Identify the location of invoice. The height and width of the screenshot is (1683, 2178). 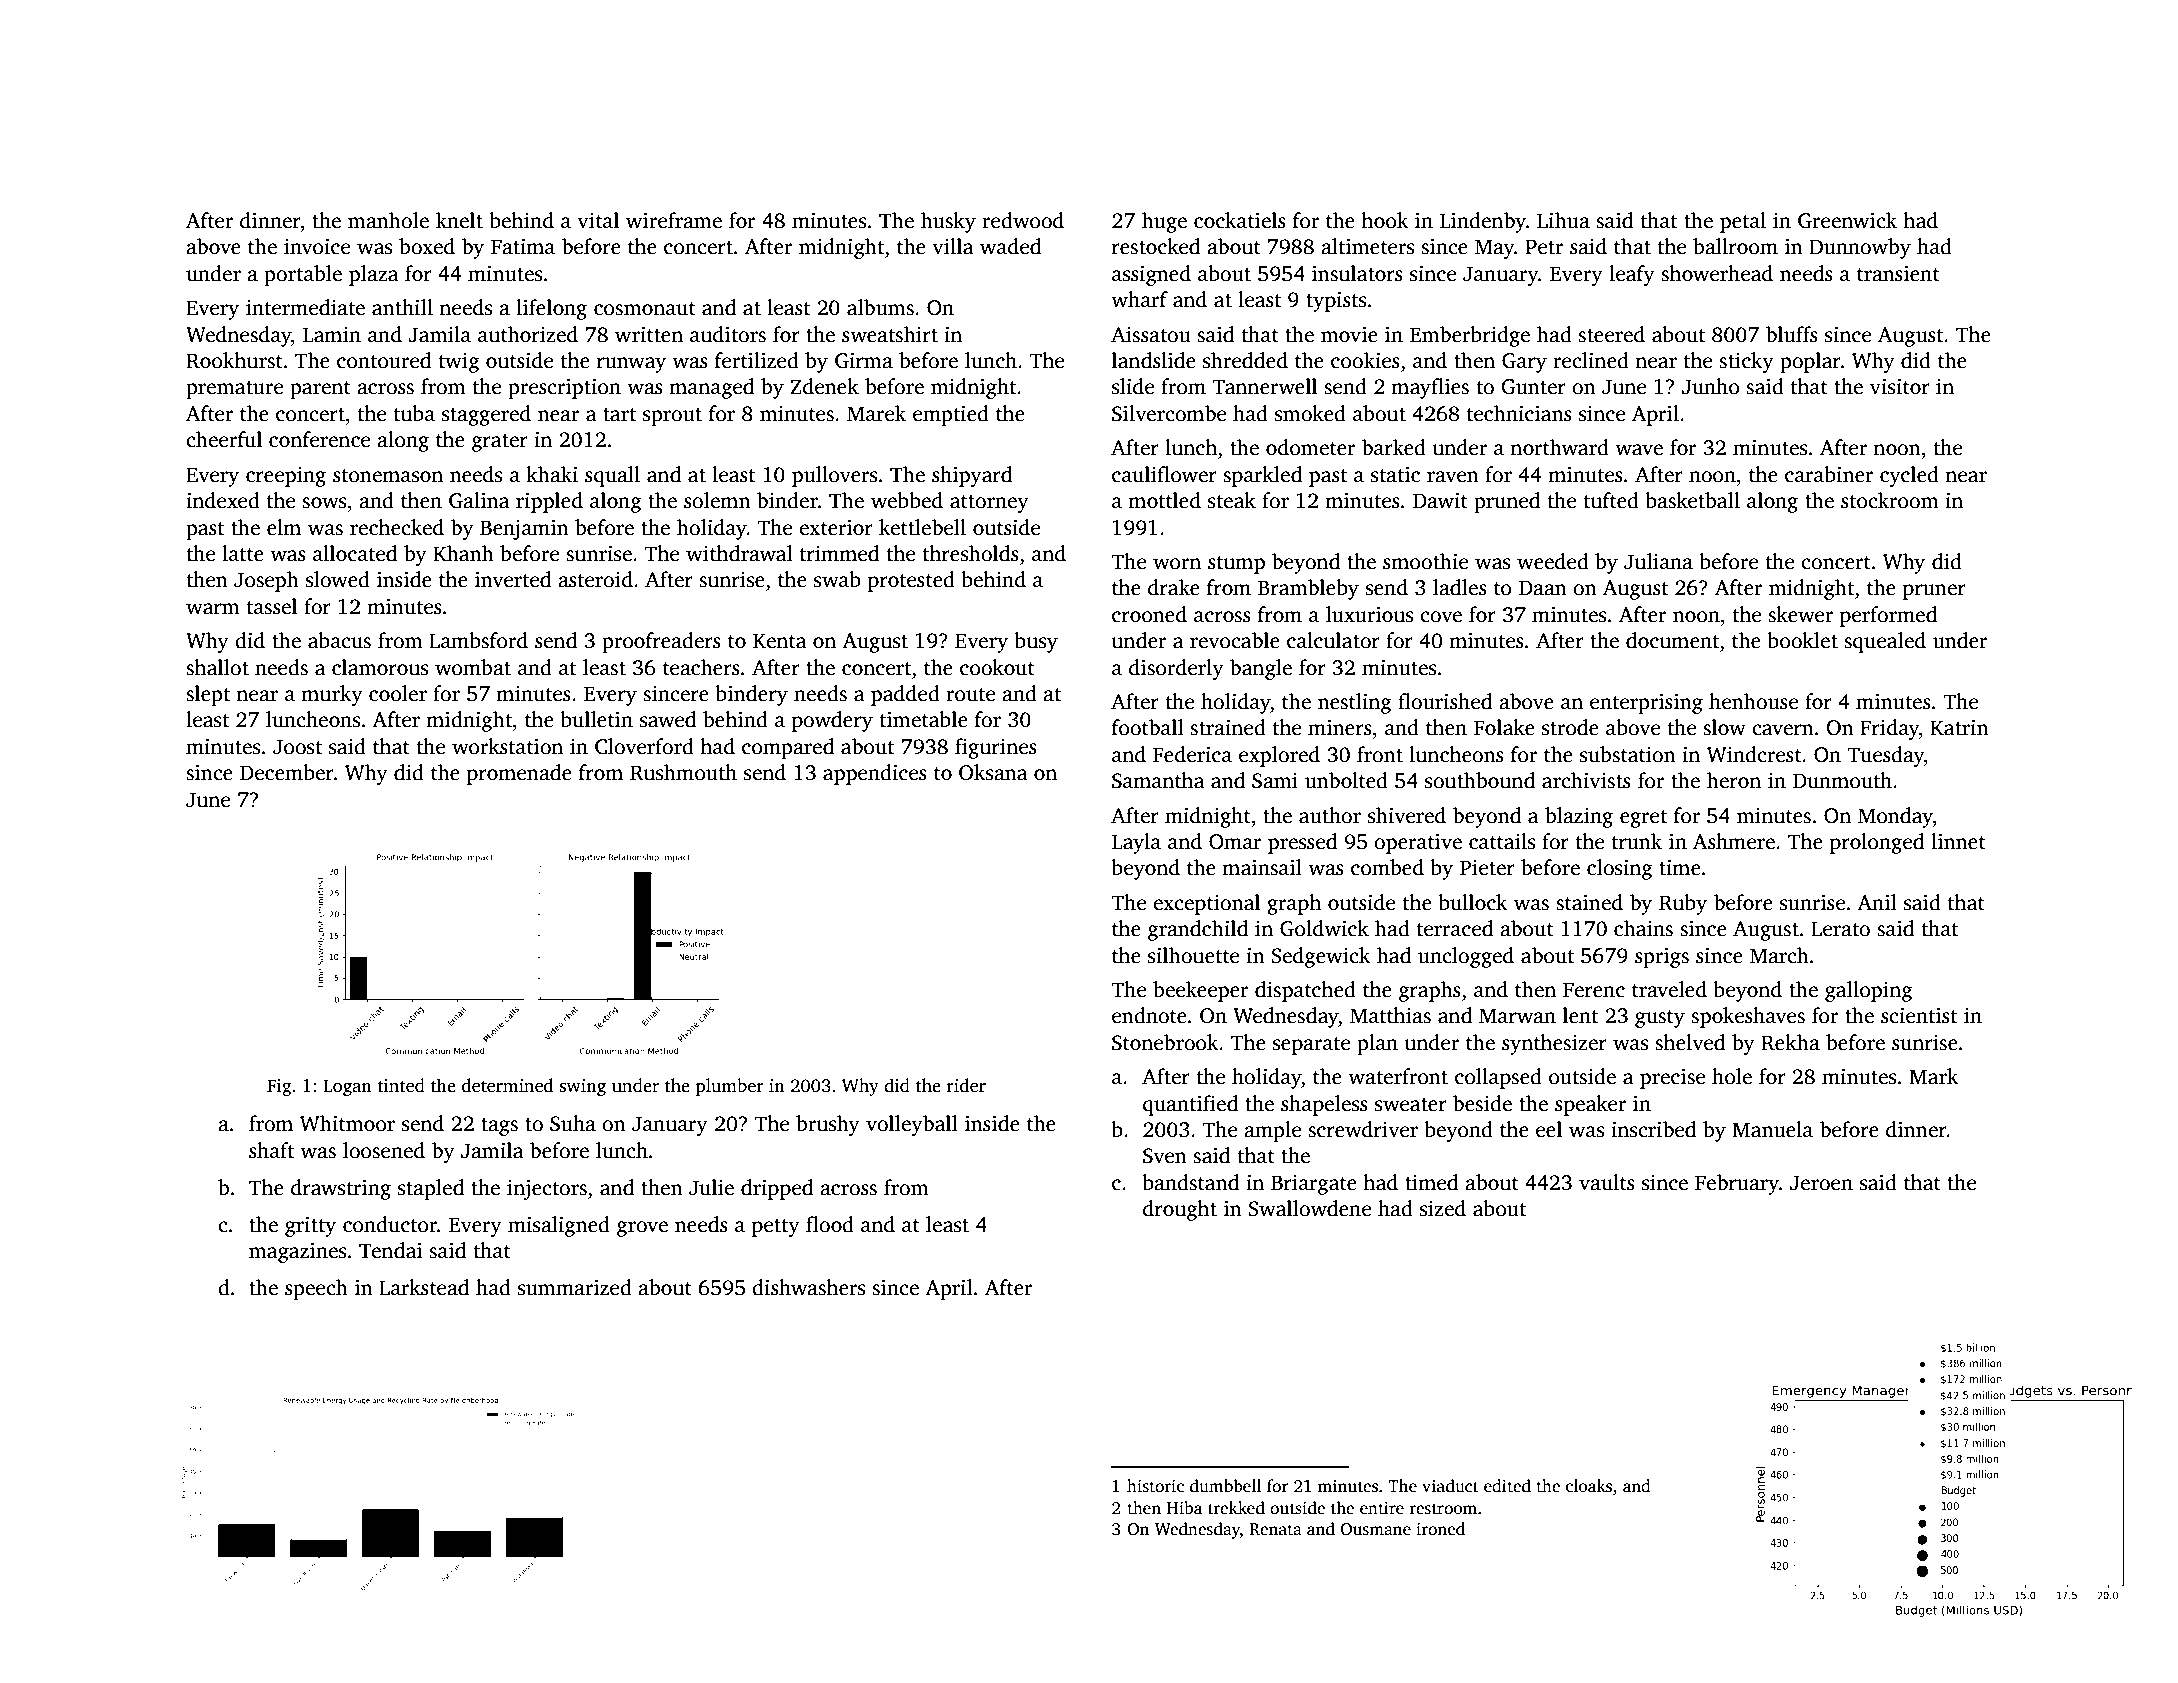
(317, 247).
